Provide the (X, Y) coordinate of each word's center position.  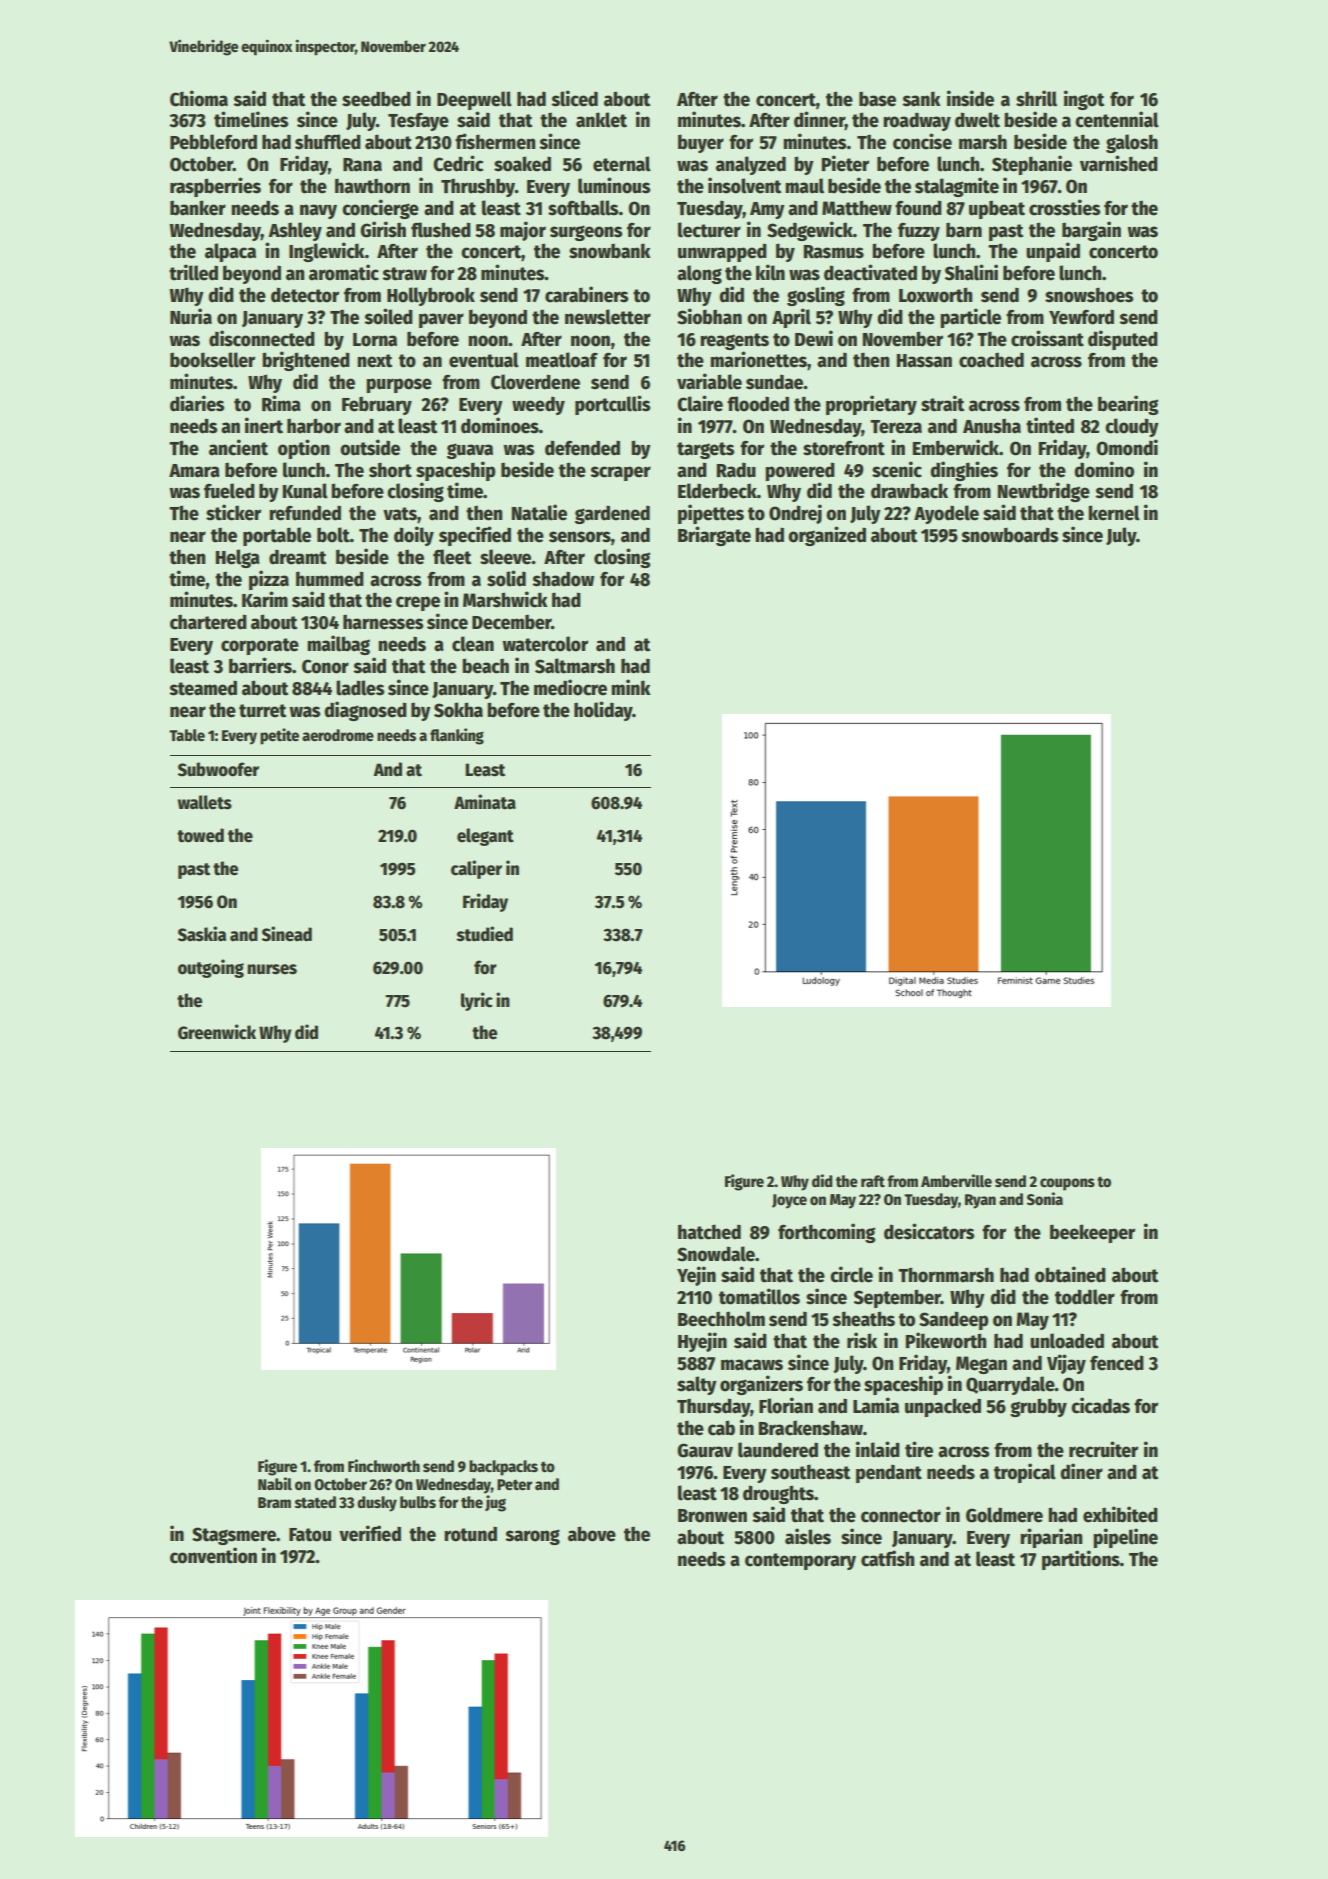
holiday (603, 711)
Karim (265, 599)
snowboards (1010, 535)
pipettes (711, 514)
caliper (476, 869)
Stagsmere (234, 1536)
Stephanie (1032, 165)
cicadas (1100, 1405)
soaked (522, 164)
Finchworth (384, 1466)
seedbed (376, 99)
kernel (1114, 513)
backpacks (503, 1468)
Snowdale (716, 1254)
